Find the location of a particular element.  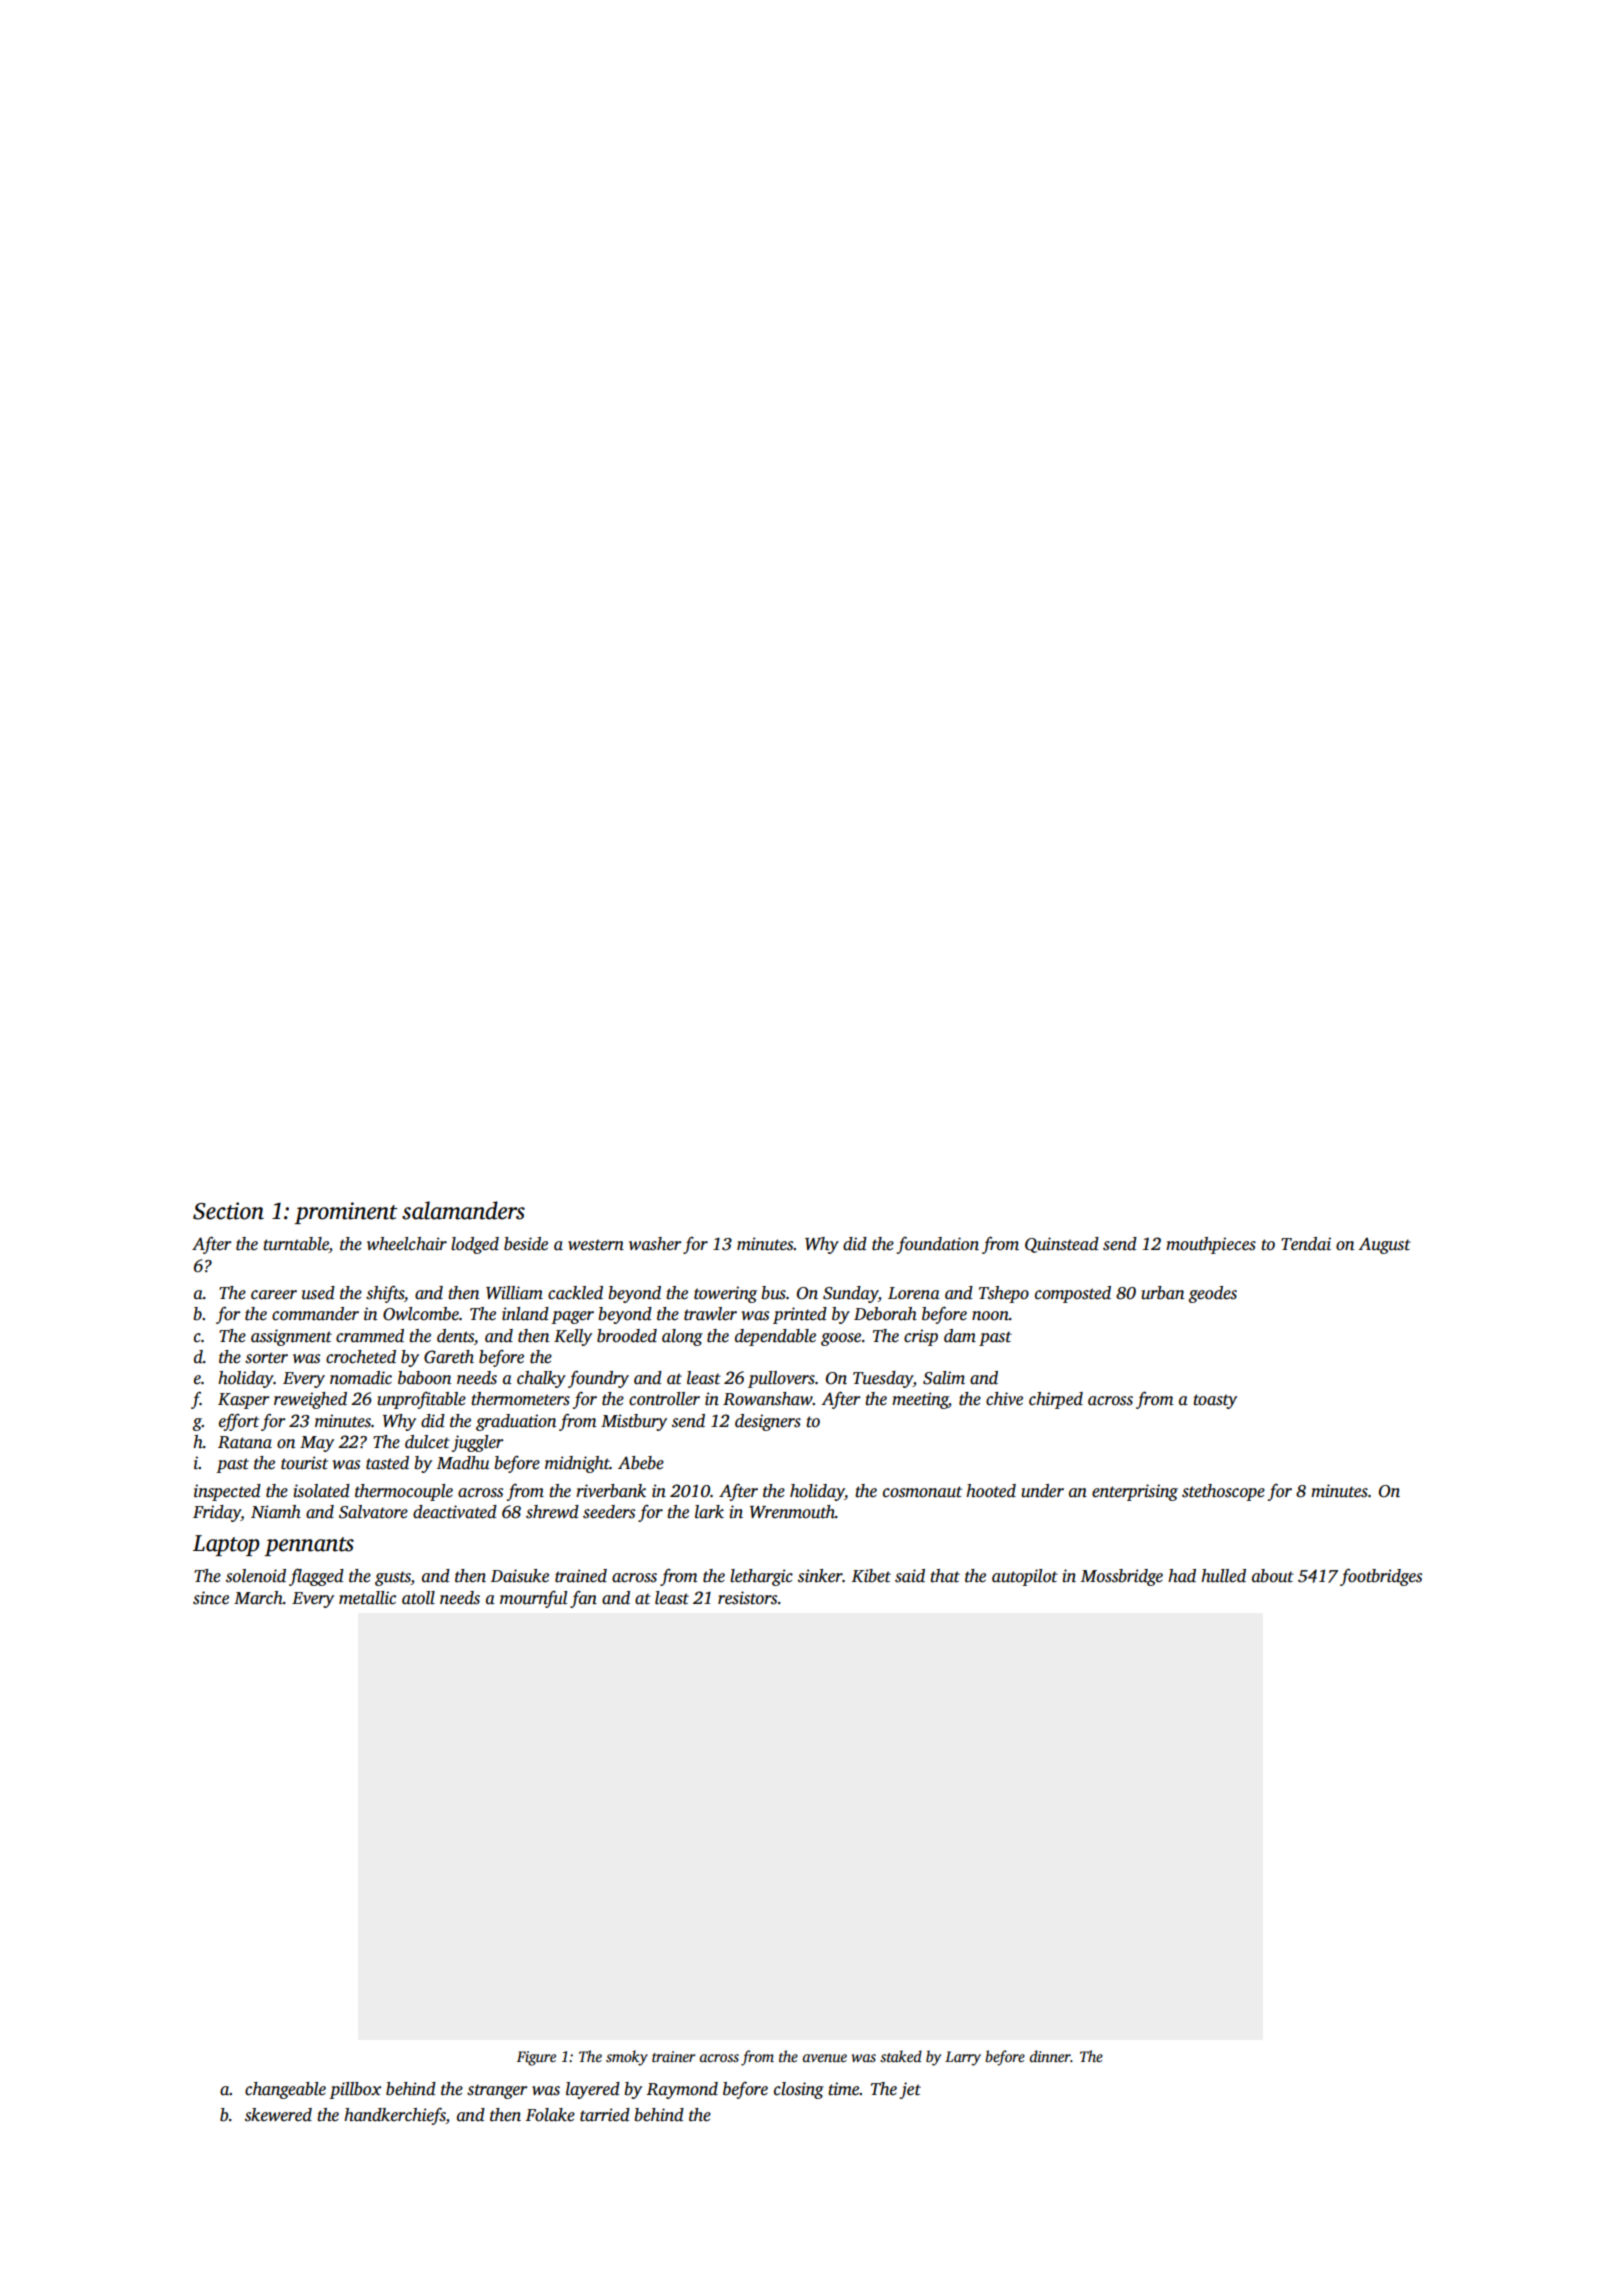

resistors is located at coordinates (747, 1598).
